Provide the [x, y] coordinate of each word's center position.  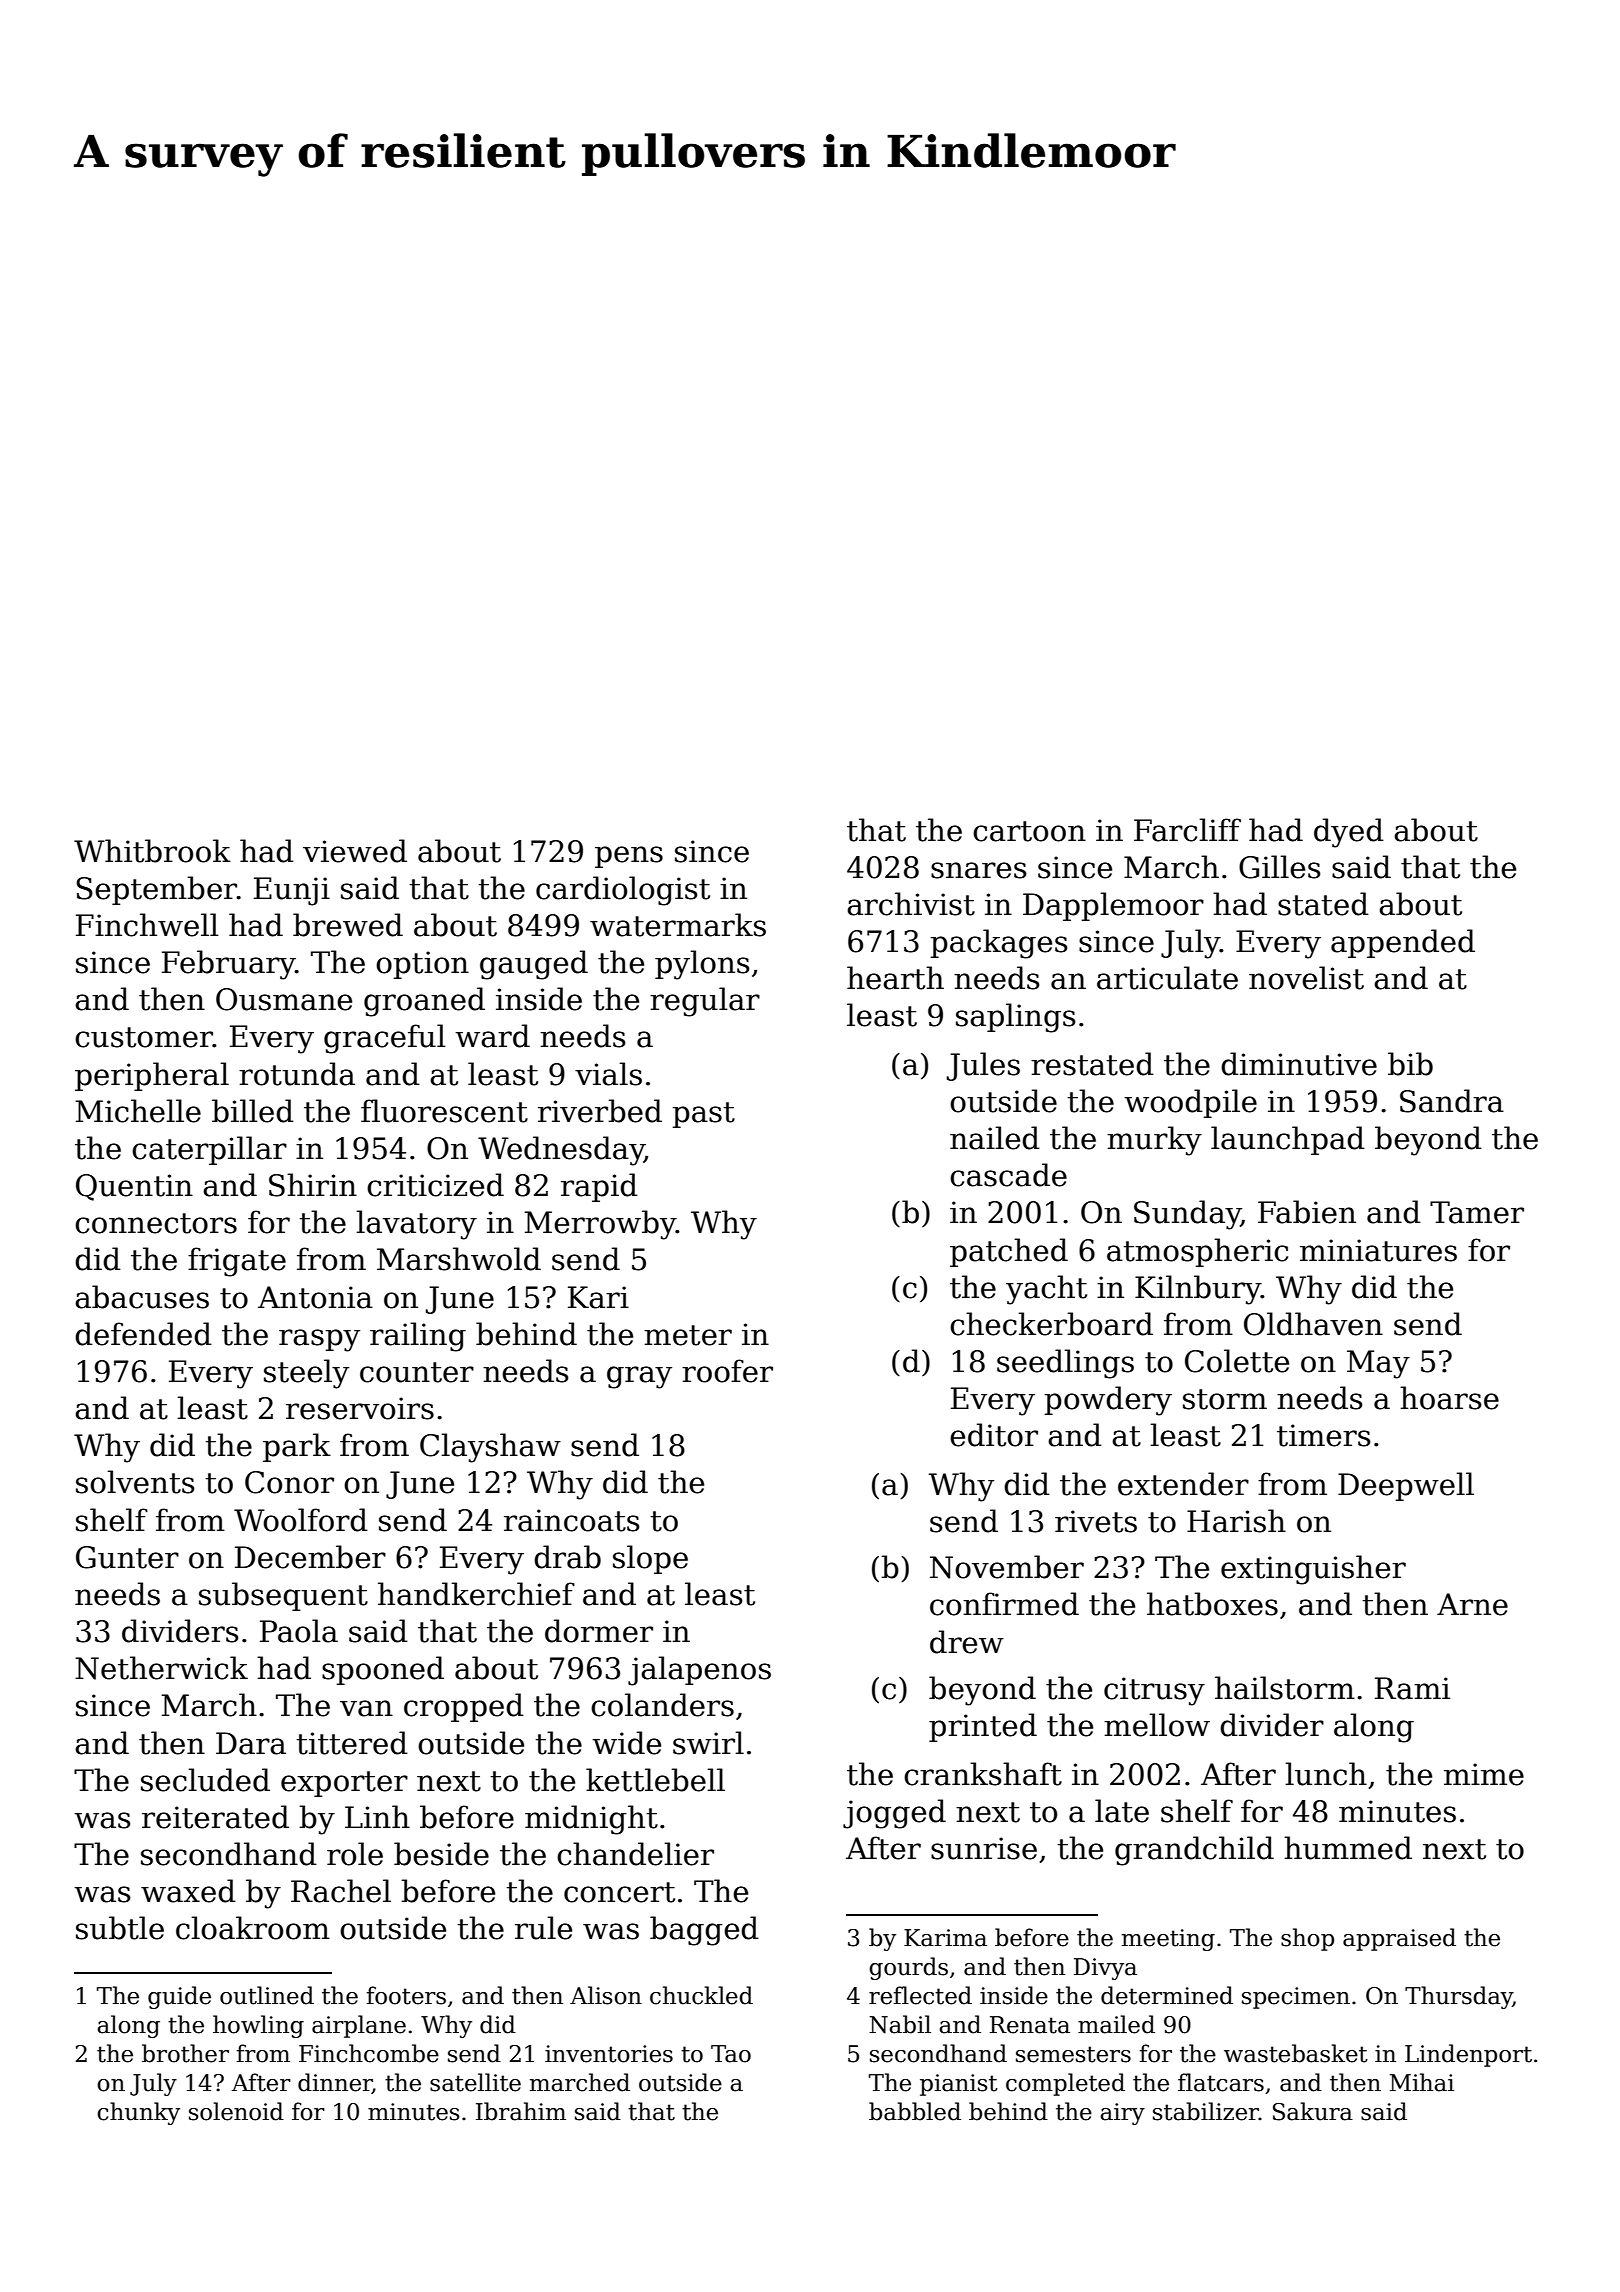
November [1007, 1567]
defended [143, 1334]
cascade [1008, 1175]
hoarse [1449, 1398]
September [156, 890]
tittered [352, 1743]
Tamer [1477, 1212]
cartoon [1029, 831]
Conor [289, 1482]
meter [688, 1335]
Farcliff [1187, 830]
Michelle [138, 1111]
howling [258, 2026]
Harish [1236, 1521]
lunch [1326, 1774]
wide [626, 1743]
